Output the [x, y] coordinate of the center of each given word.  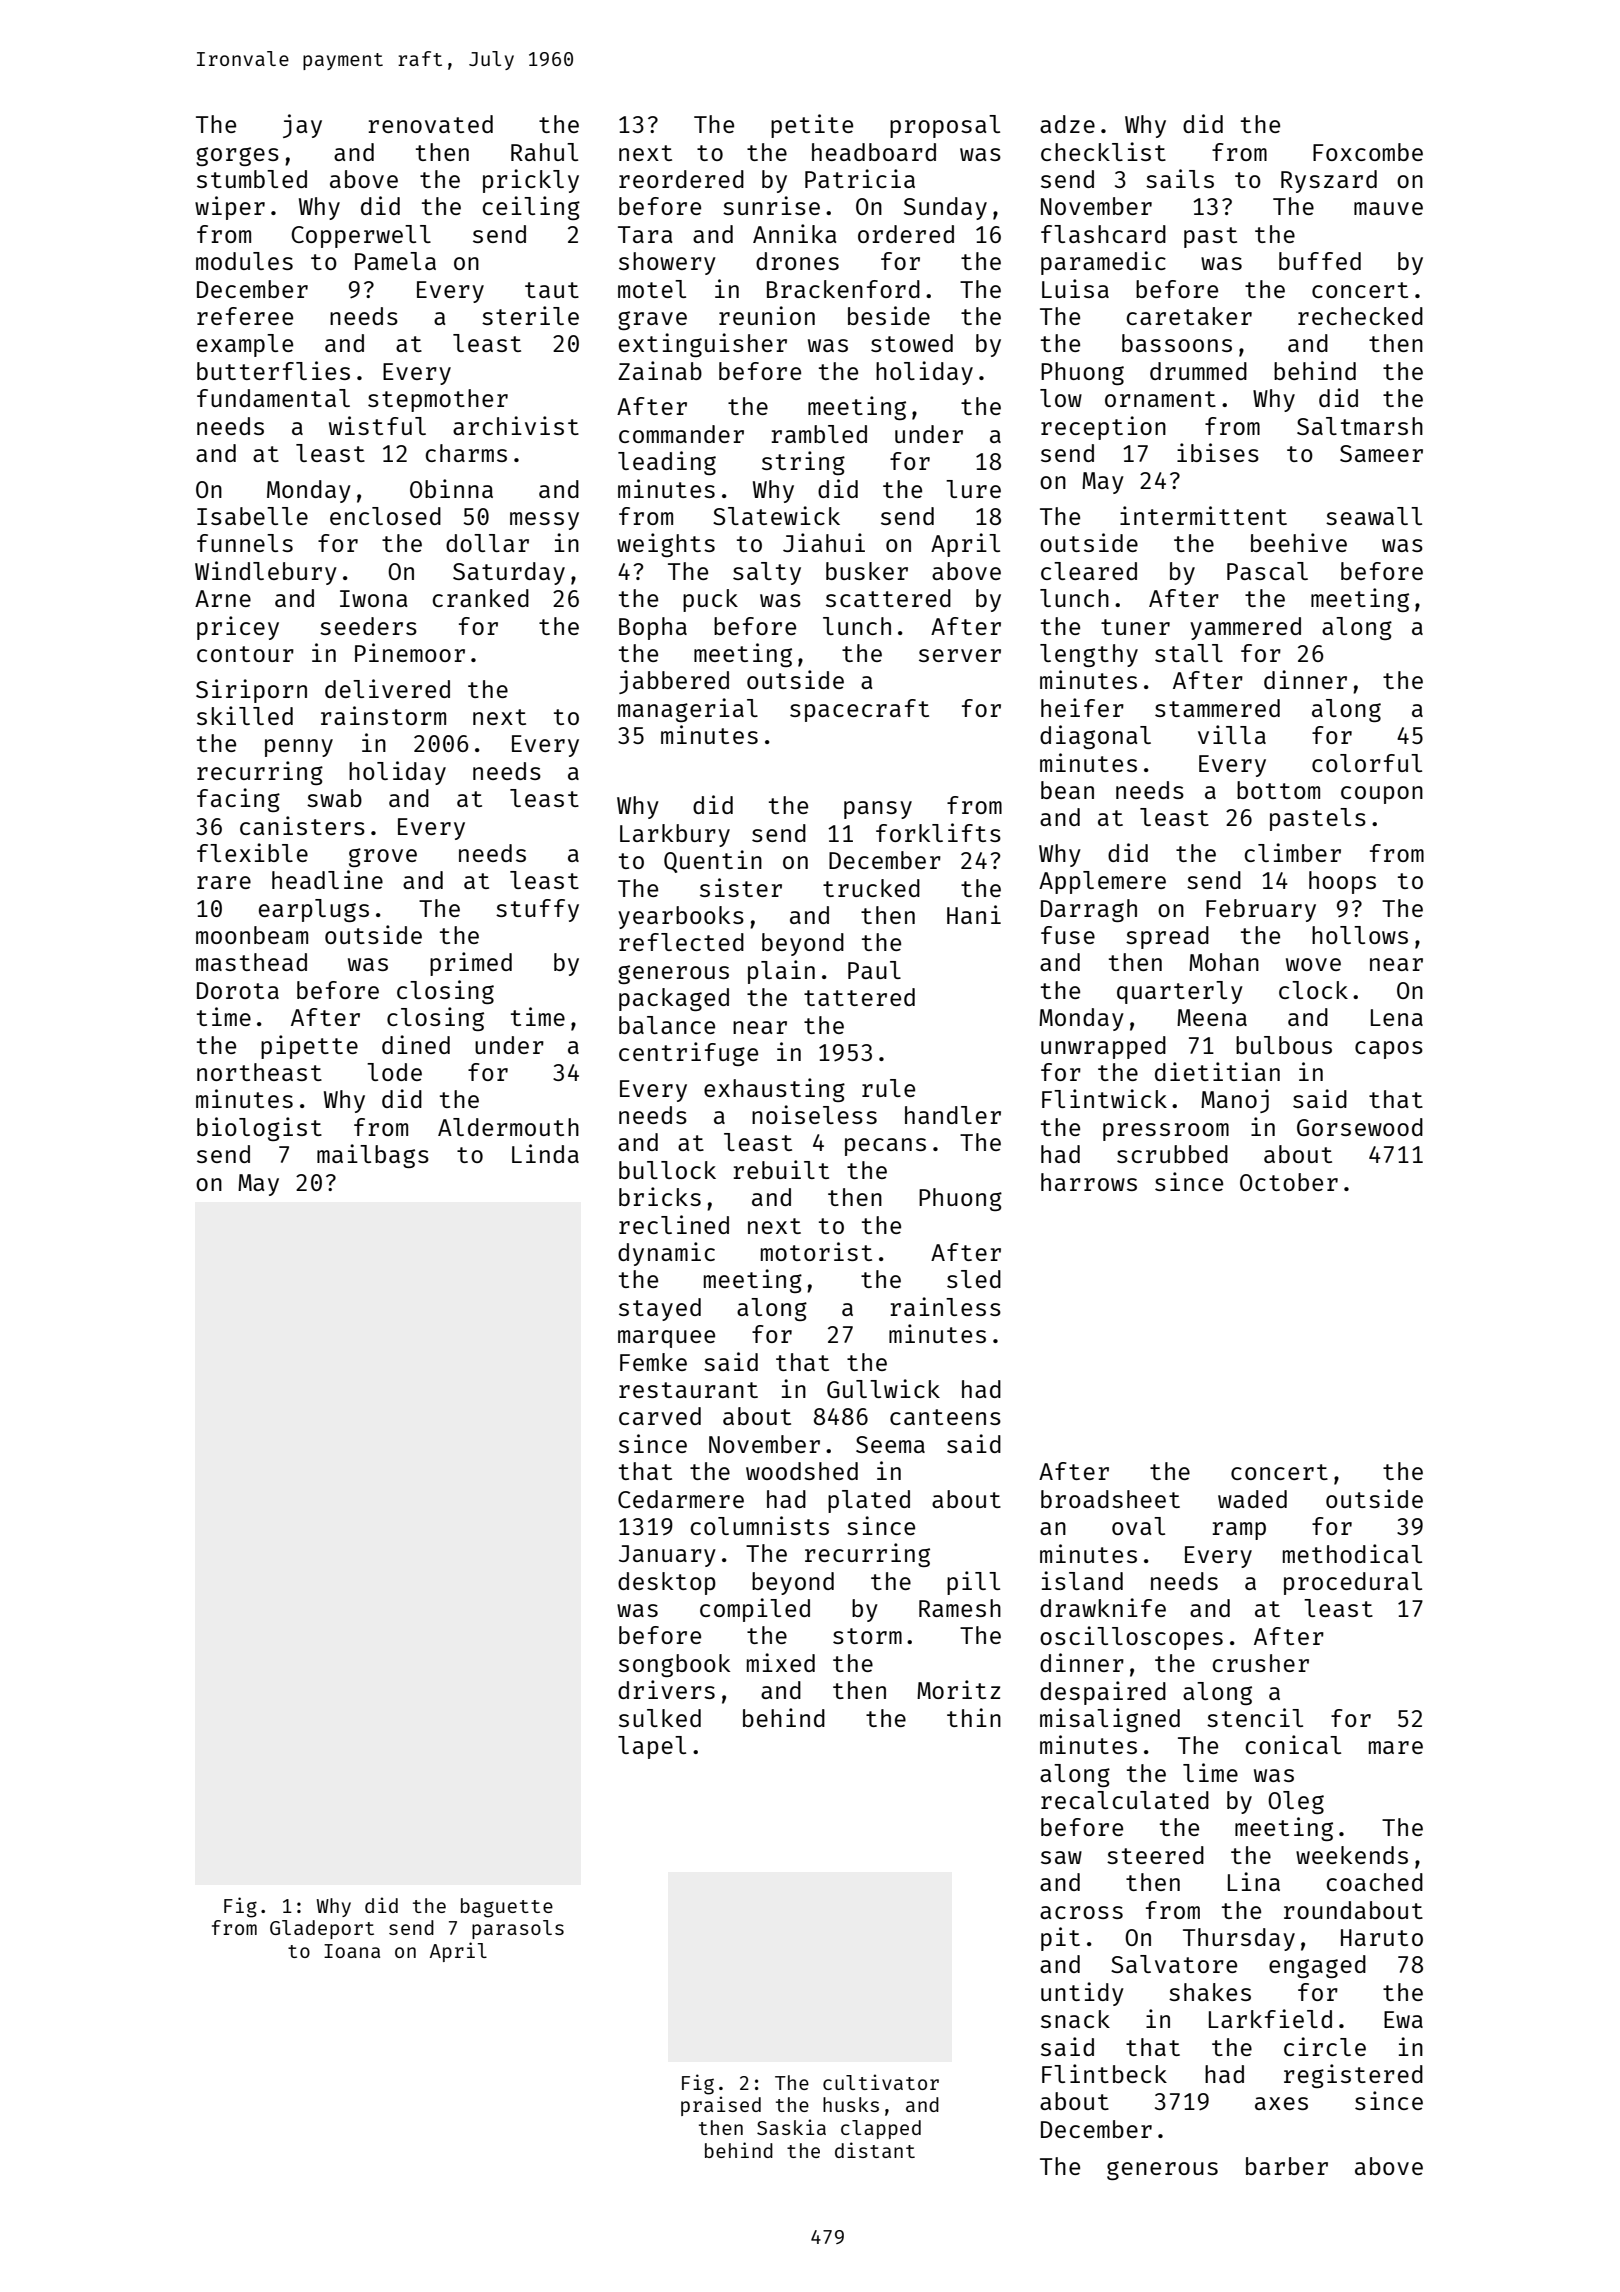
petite [812, 126]
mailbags [373, 1156]
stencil [1255, 1717]
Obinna [451, 488]
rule [888, 1088]
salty [767, 573]
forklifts [938, 832]
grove [383, 857]
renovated [430, 124]
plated [869, 1501]
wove [1313, 964]
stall [1189, 653]
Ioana [352, 1951]
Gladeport [322, 1929]
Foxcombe [1368, 152]
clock [1313, 990]
